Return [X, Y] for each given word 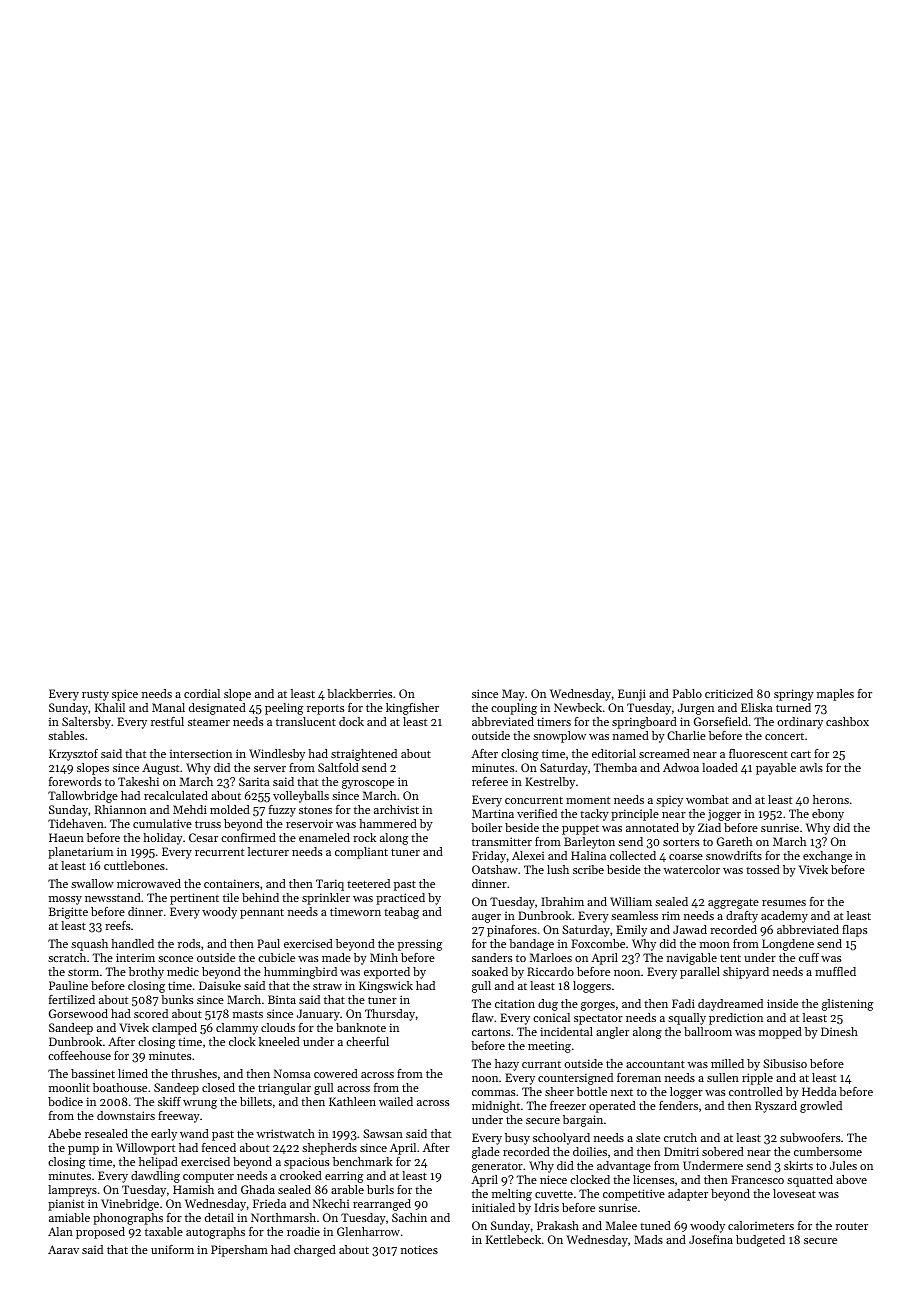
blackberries [359, 693]
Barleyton [589, 843]
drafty [742, 917]
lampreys [72, 1191]
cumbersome [828, 1151]
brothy [146, 973]
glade [486, 1153]
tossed [763, 869]
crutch [680, 1137]
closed [218, 1087]
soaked [490, 971]
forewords [75, 781]
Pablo [687, 693]
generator [497, 1168]
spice [125, 695]
